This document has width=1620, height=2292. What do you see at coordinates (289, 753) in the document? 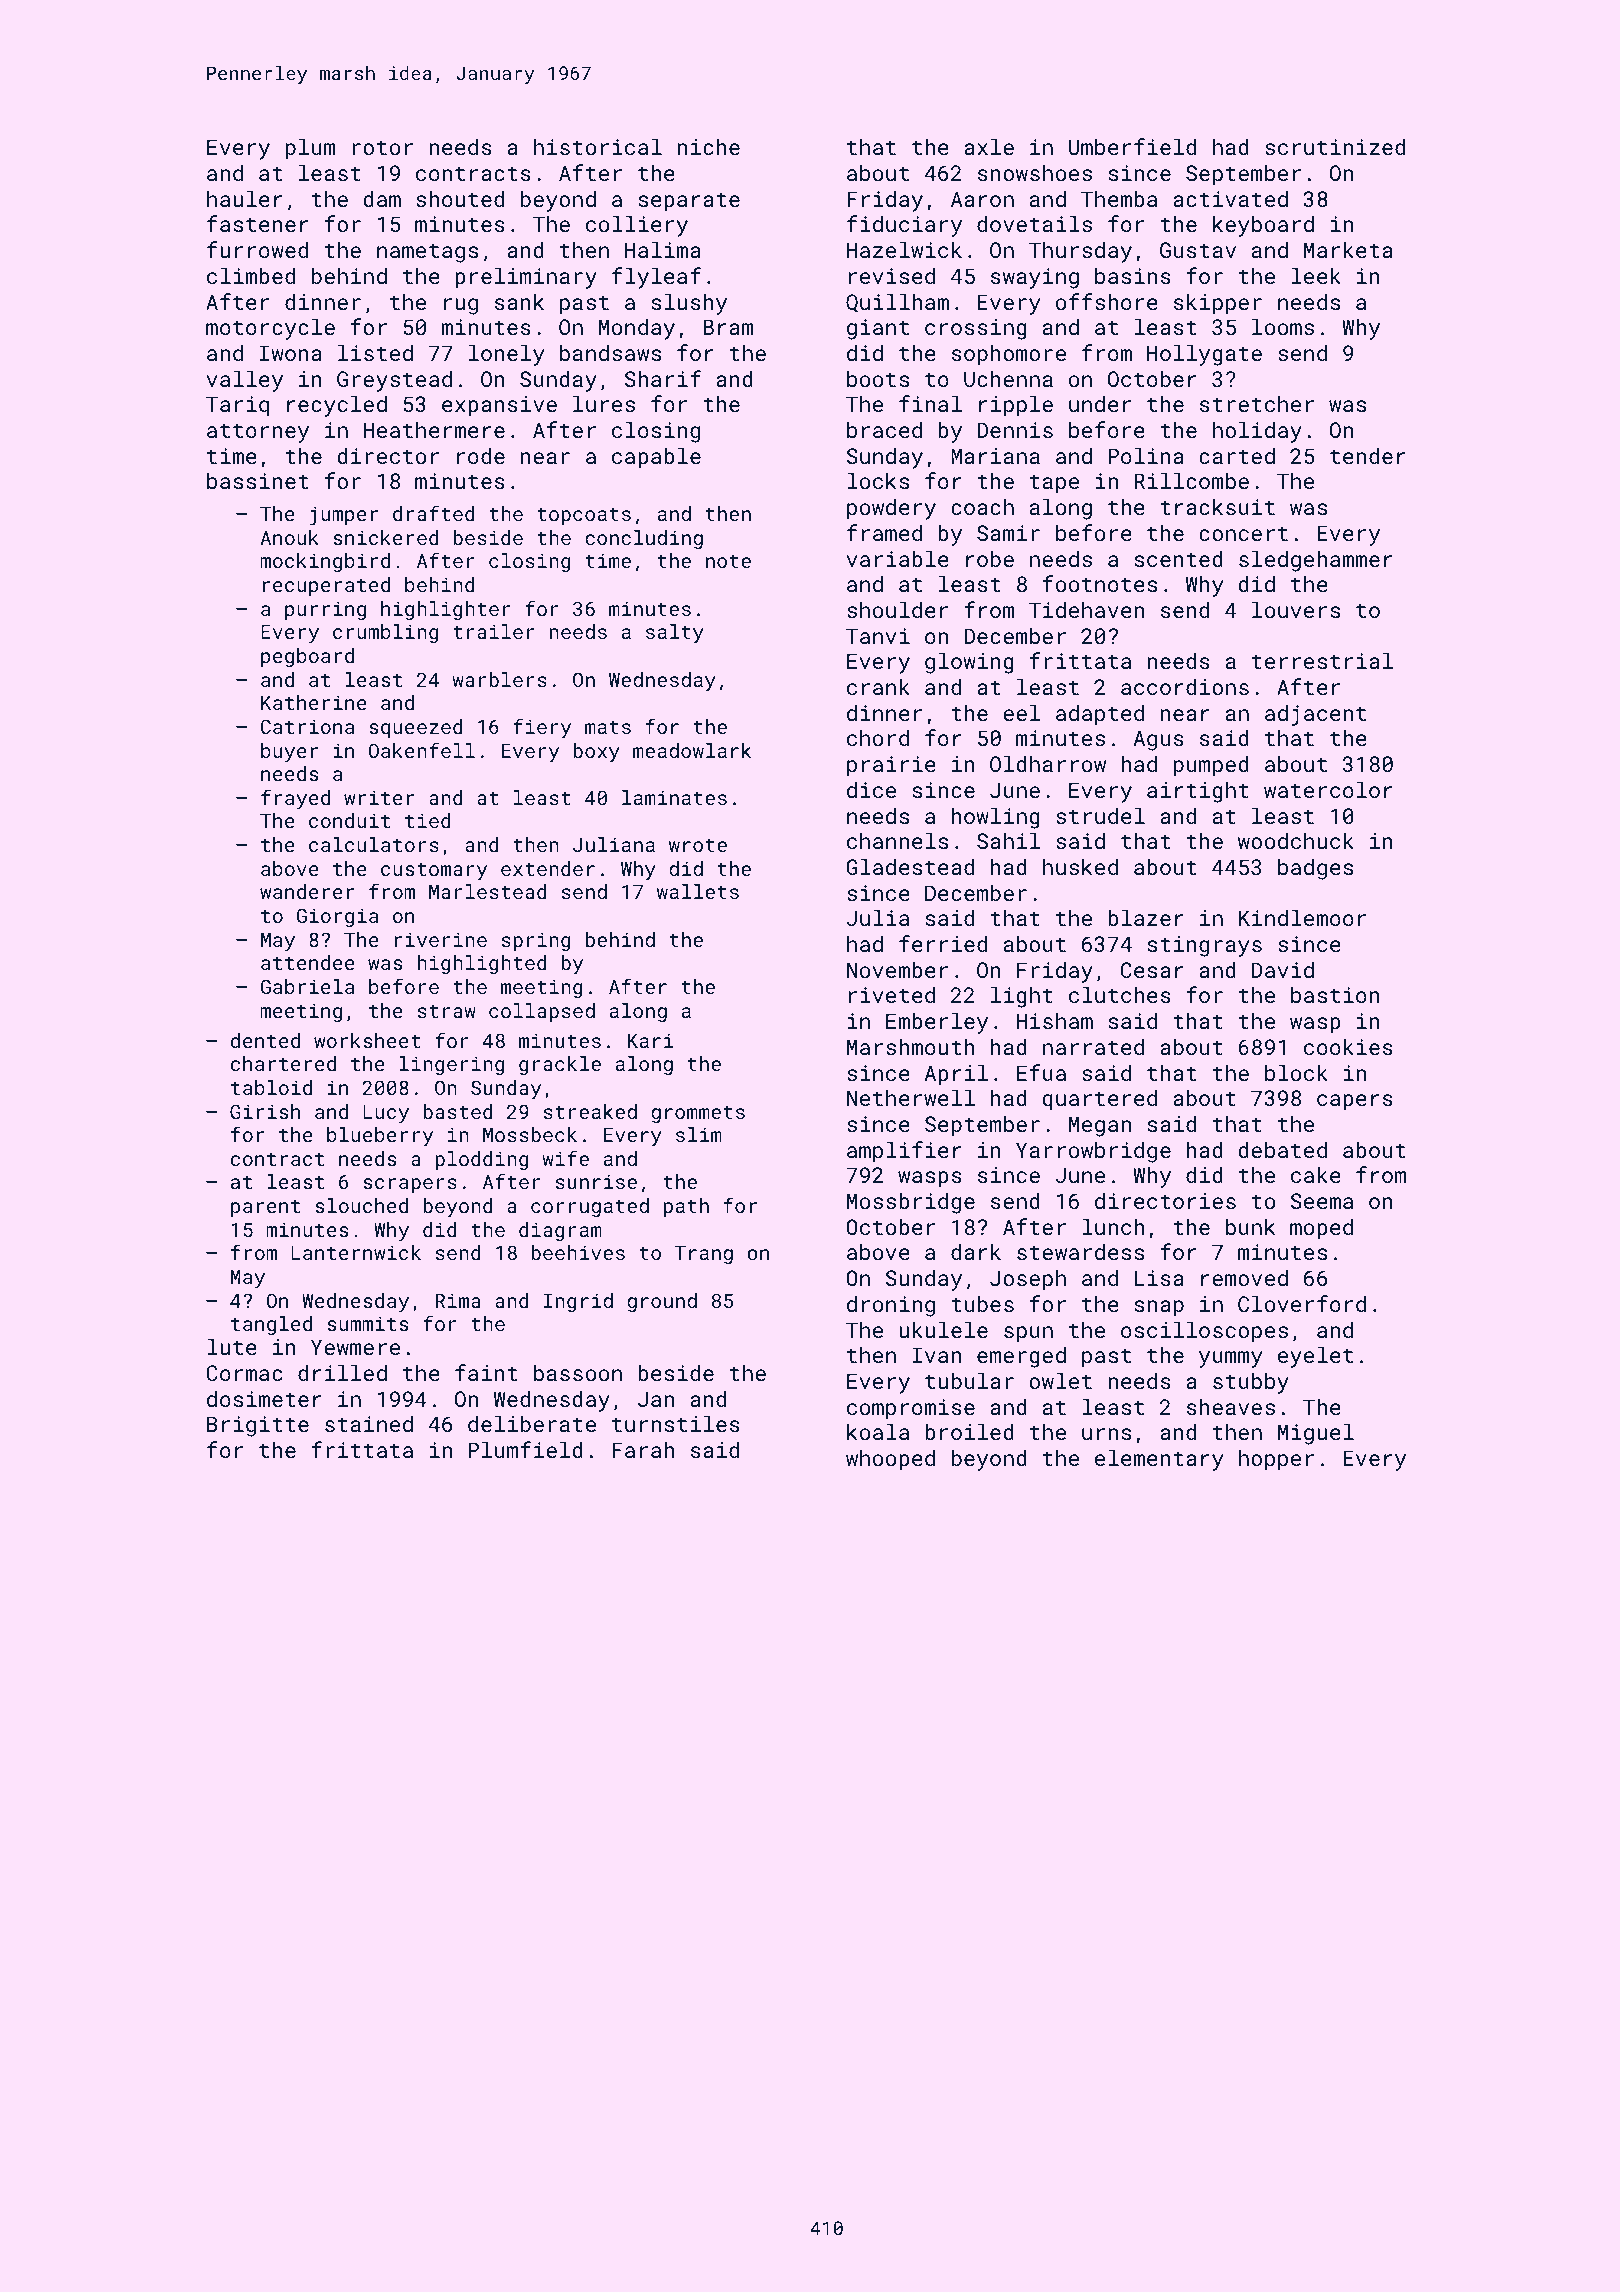
I see `buyer` at bounding box center [289, 753].
